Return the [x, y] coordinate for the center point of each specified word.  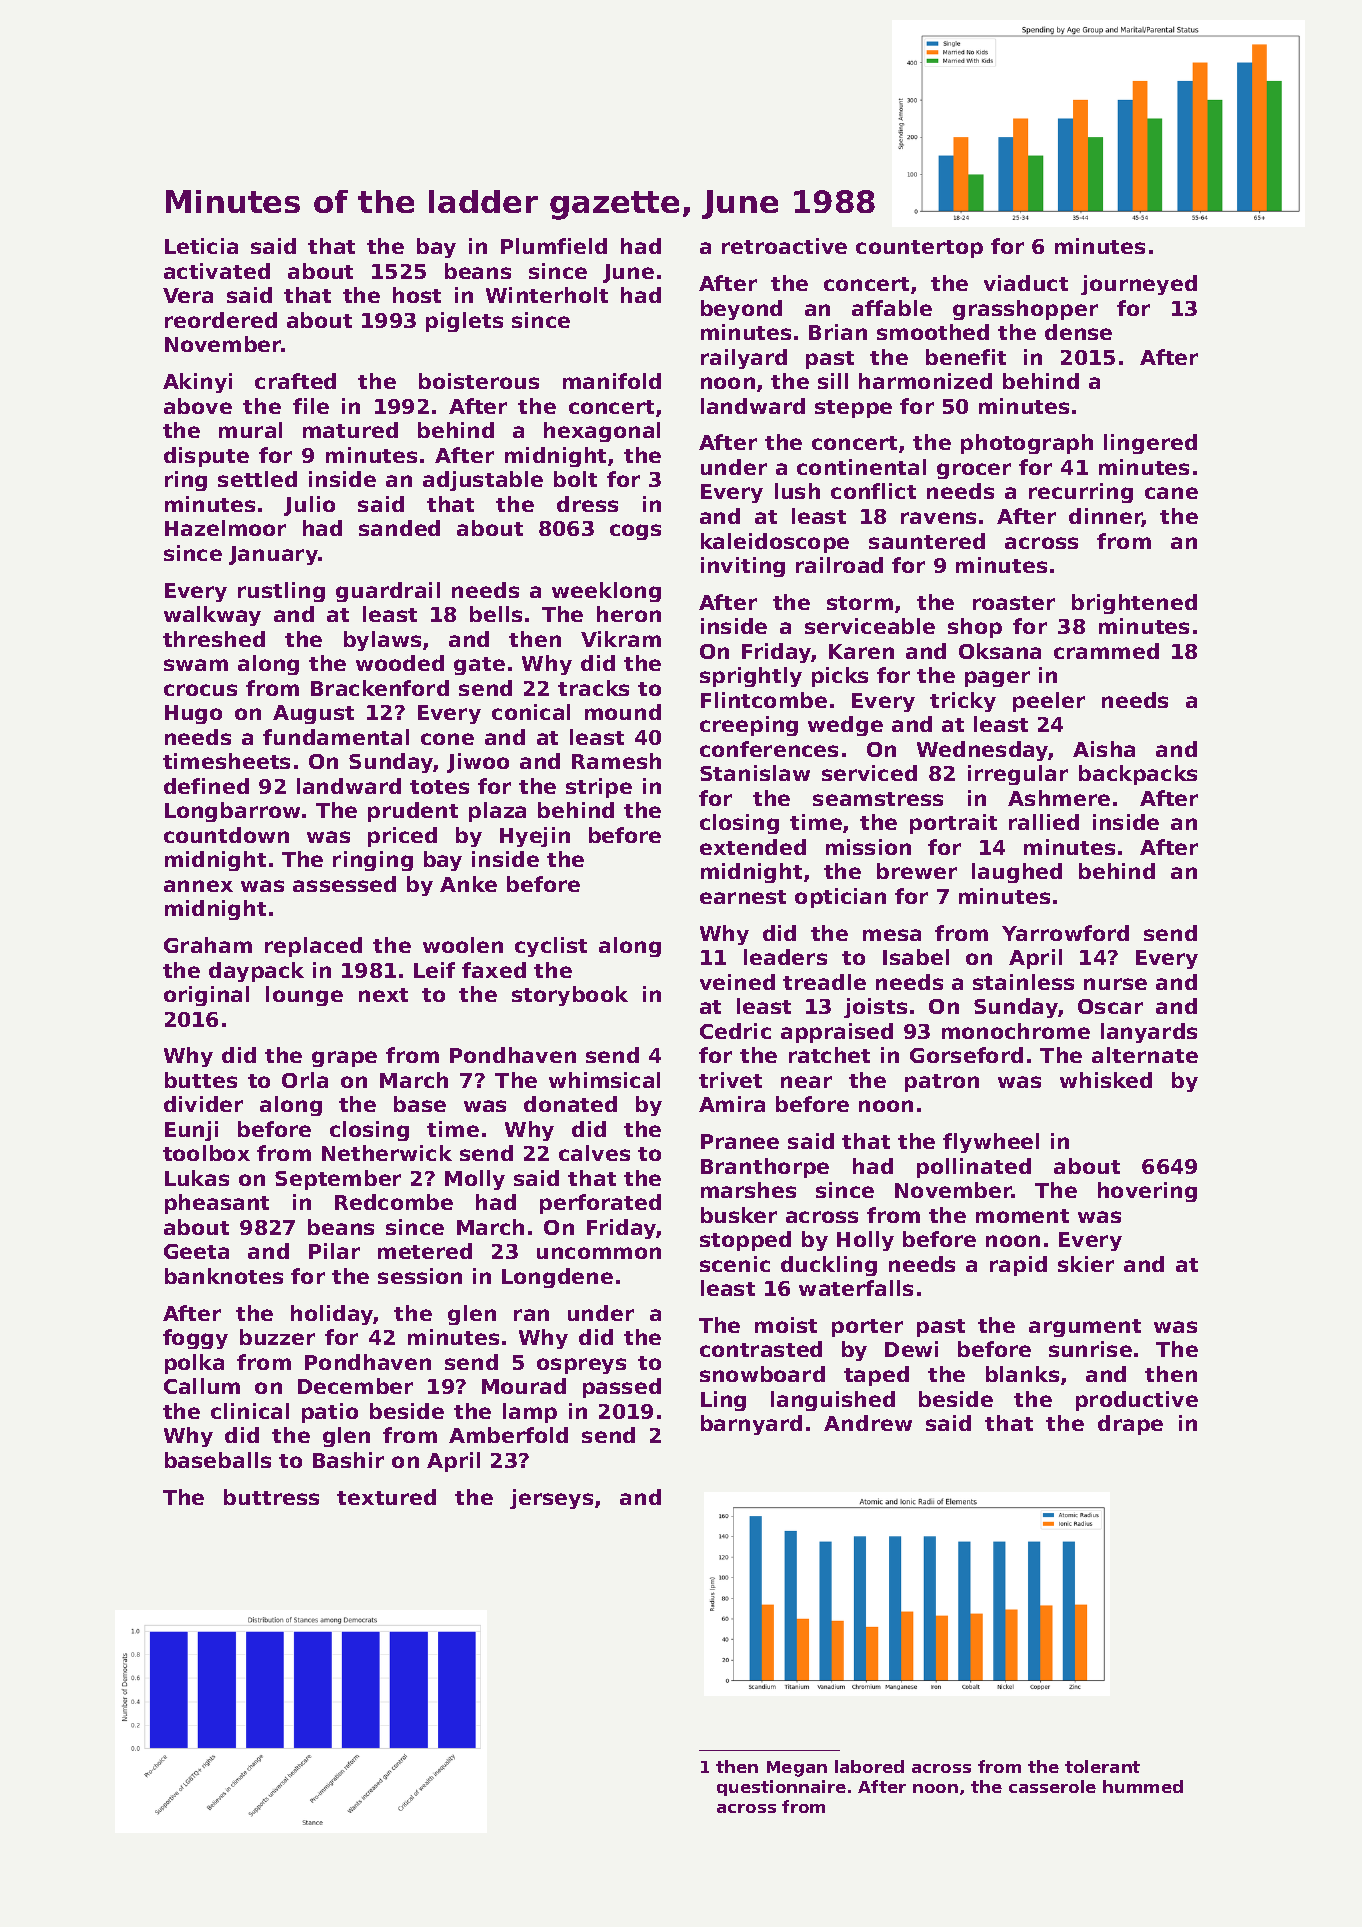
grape [344, 1059]
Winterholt [547, 295]
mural [250, 430]
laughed [1017, 873]
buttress [271, 1497]
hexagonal [602, 432]
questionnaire [781, 1788]
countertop [919, 249]
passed [622, 1388]
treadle [824, 982]
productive [1137, 1401]
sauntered [927, 541]
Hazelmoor [225, 528]
